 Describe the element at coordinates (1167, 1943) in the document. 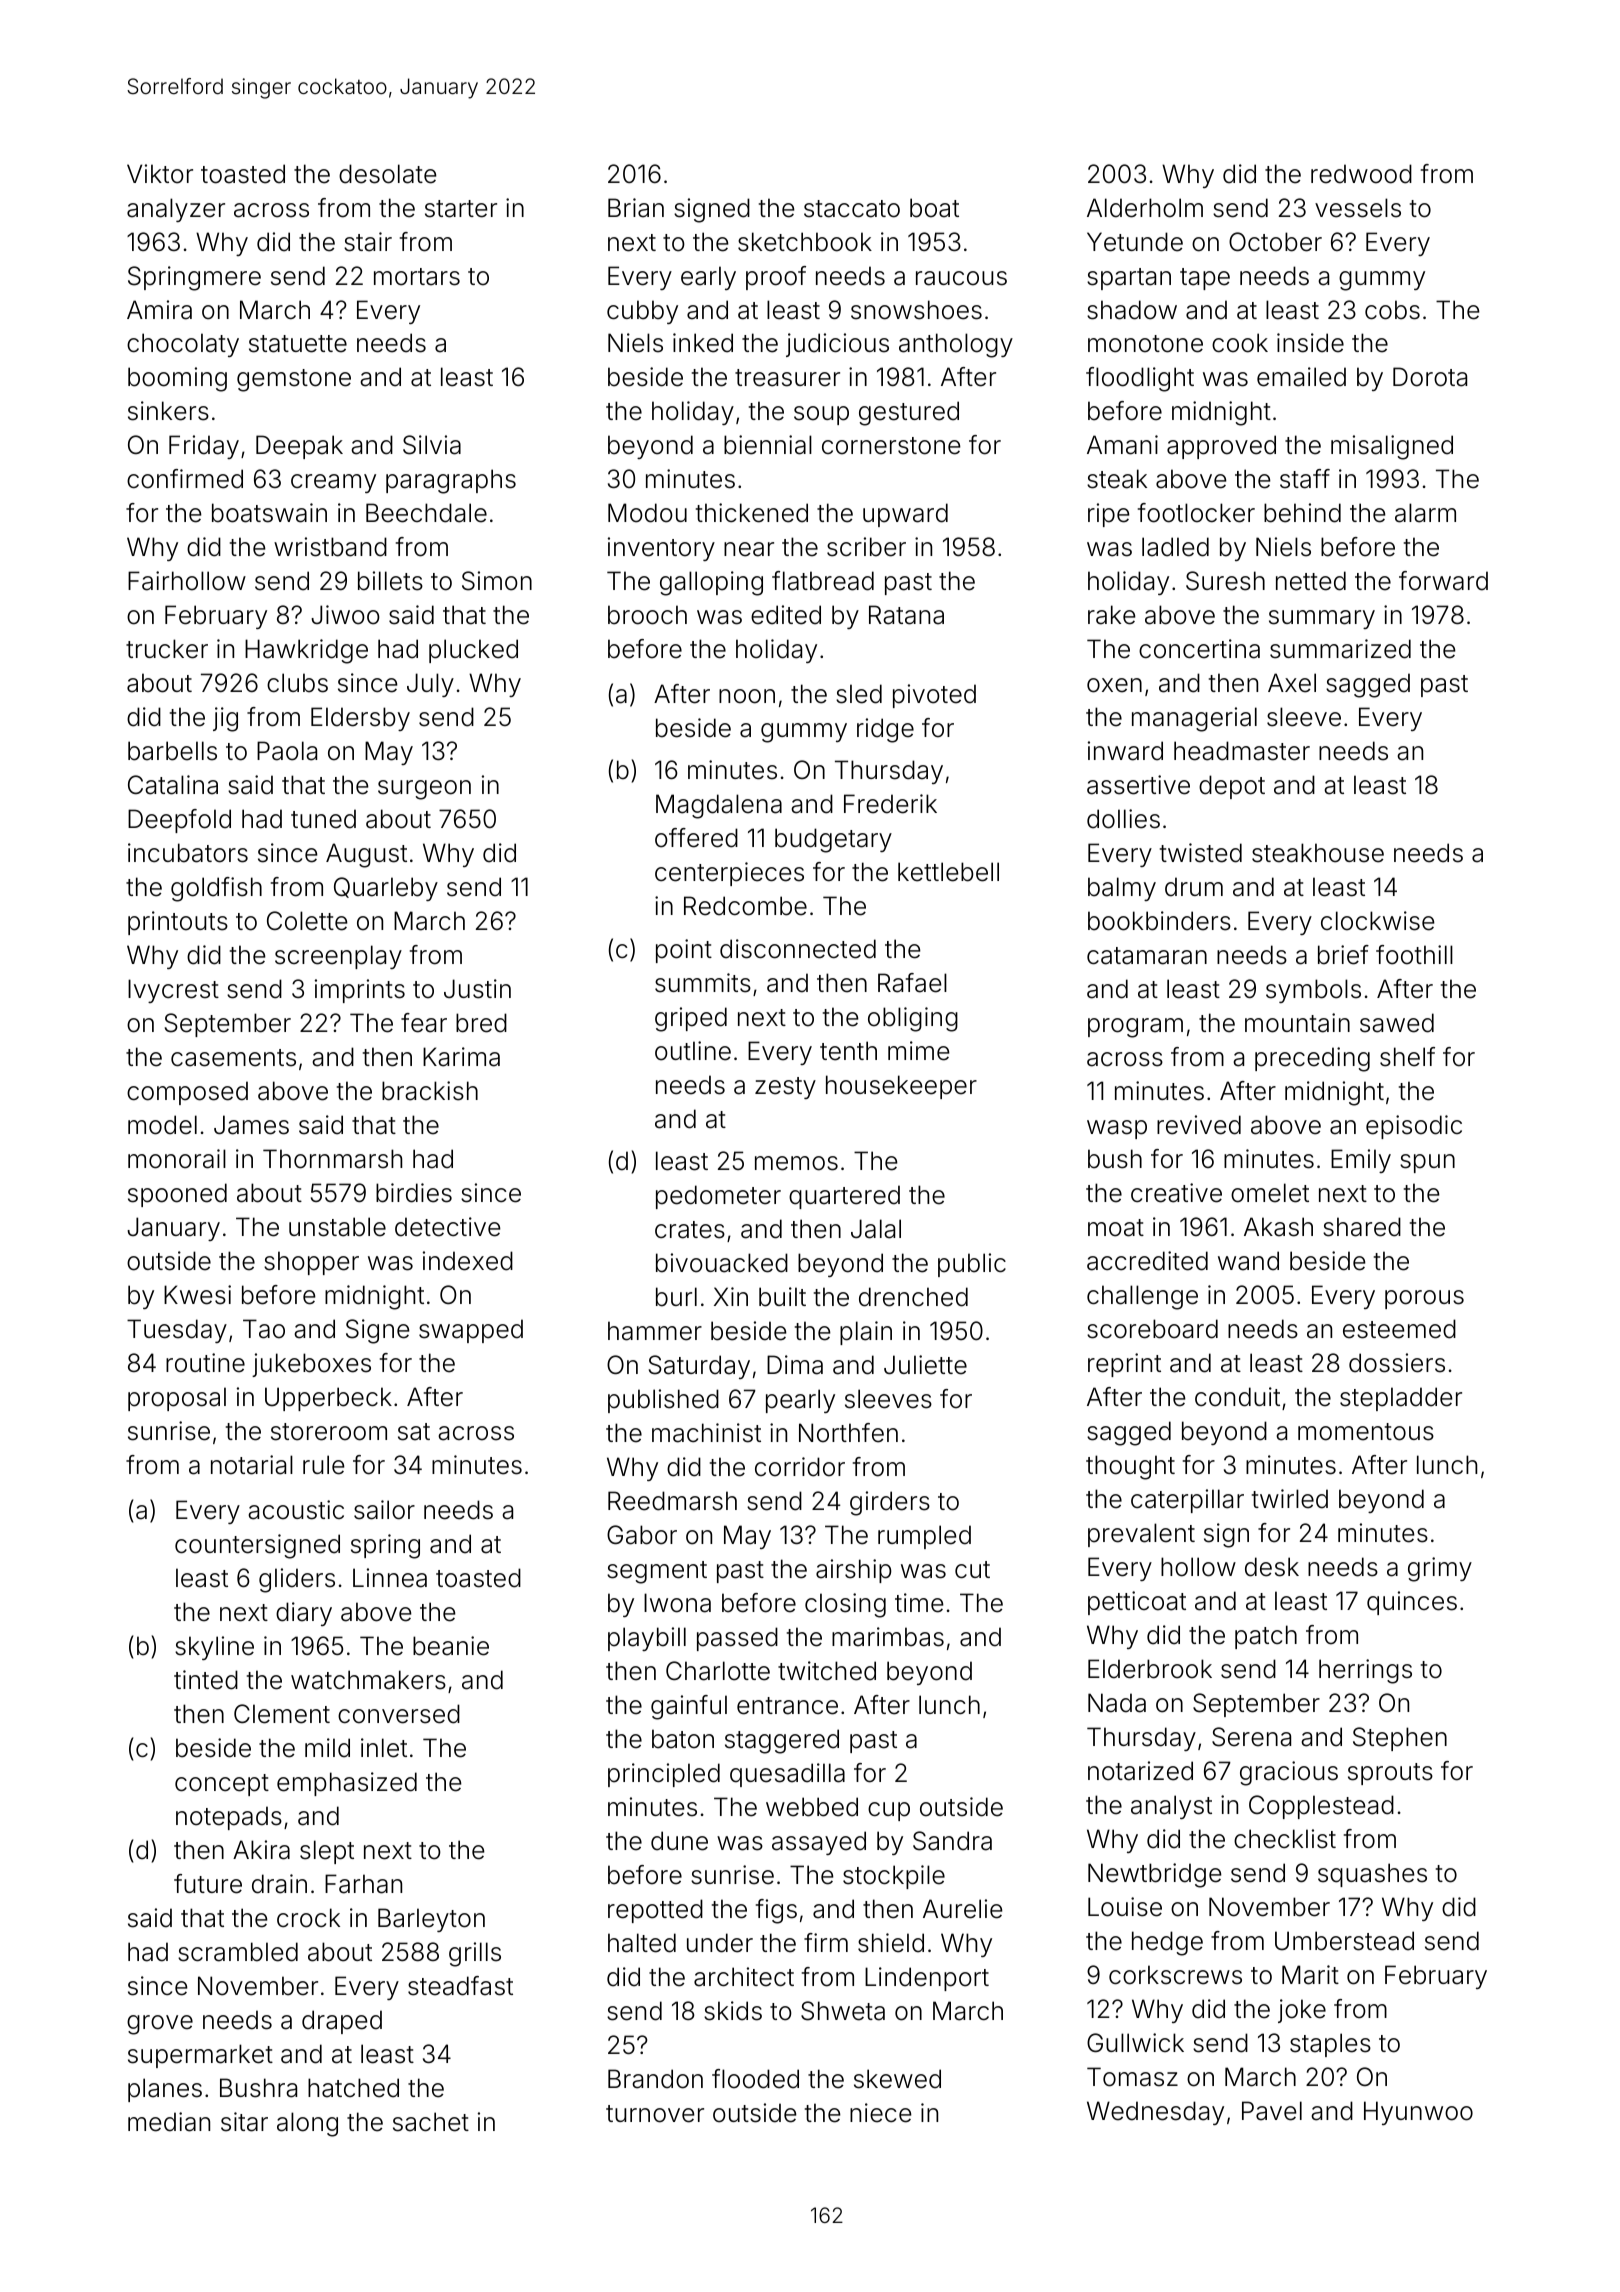

I see `hedge` at that location.
